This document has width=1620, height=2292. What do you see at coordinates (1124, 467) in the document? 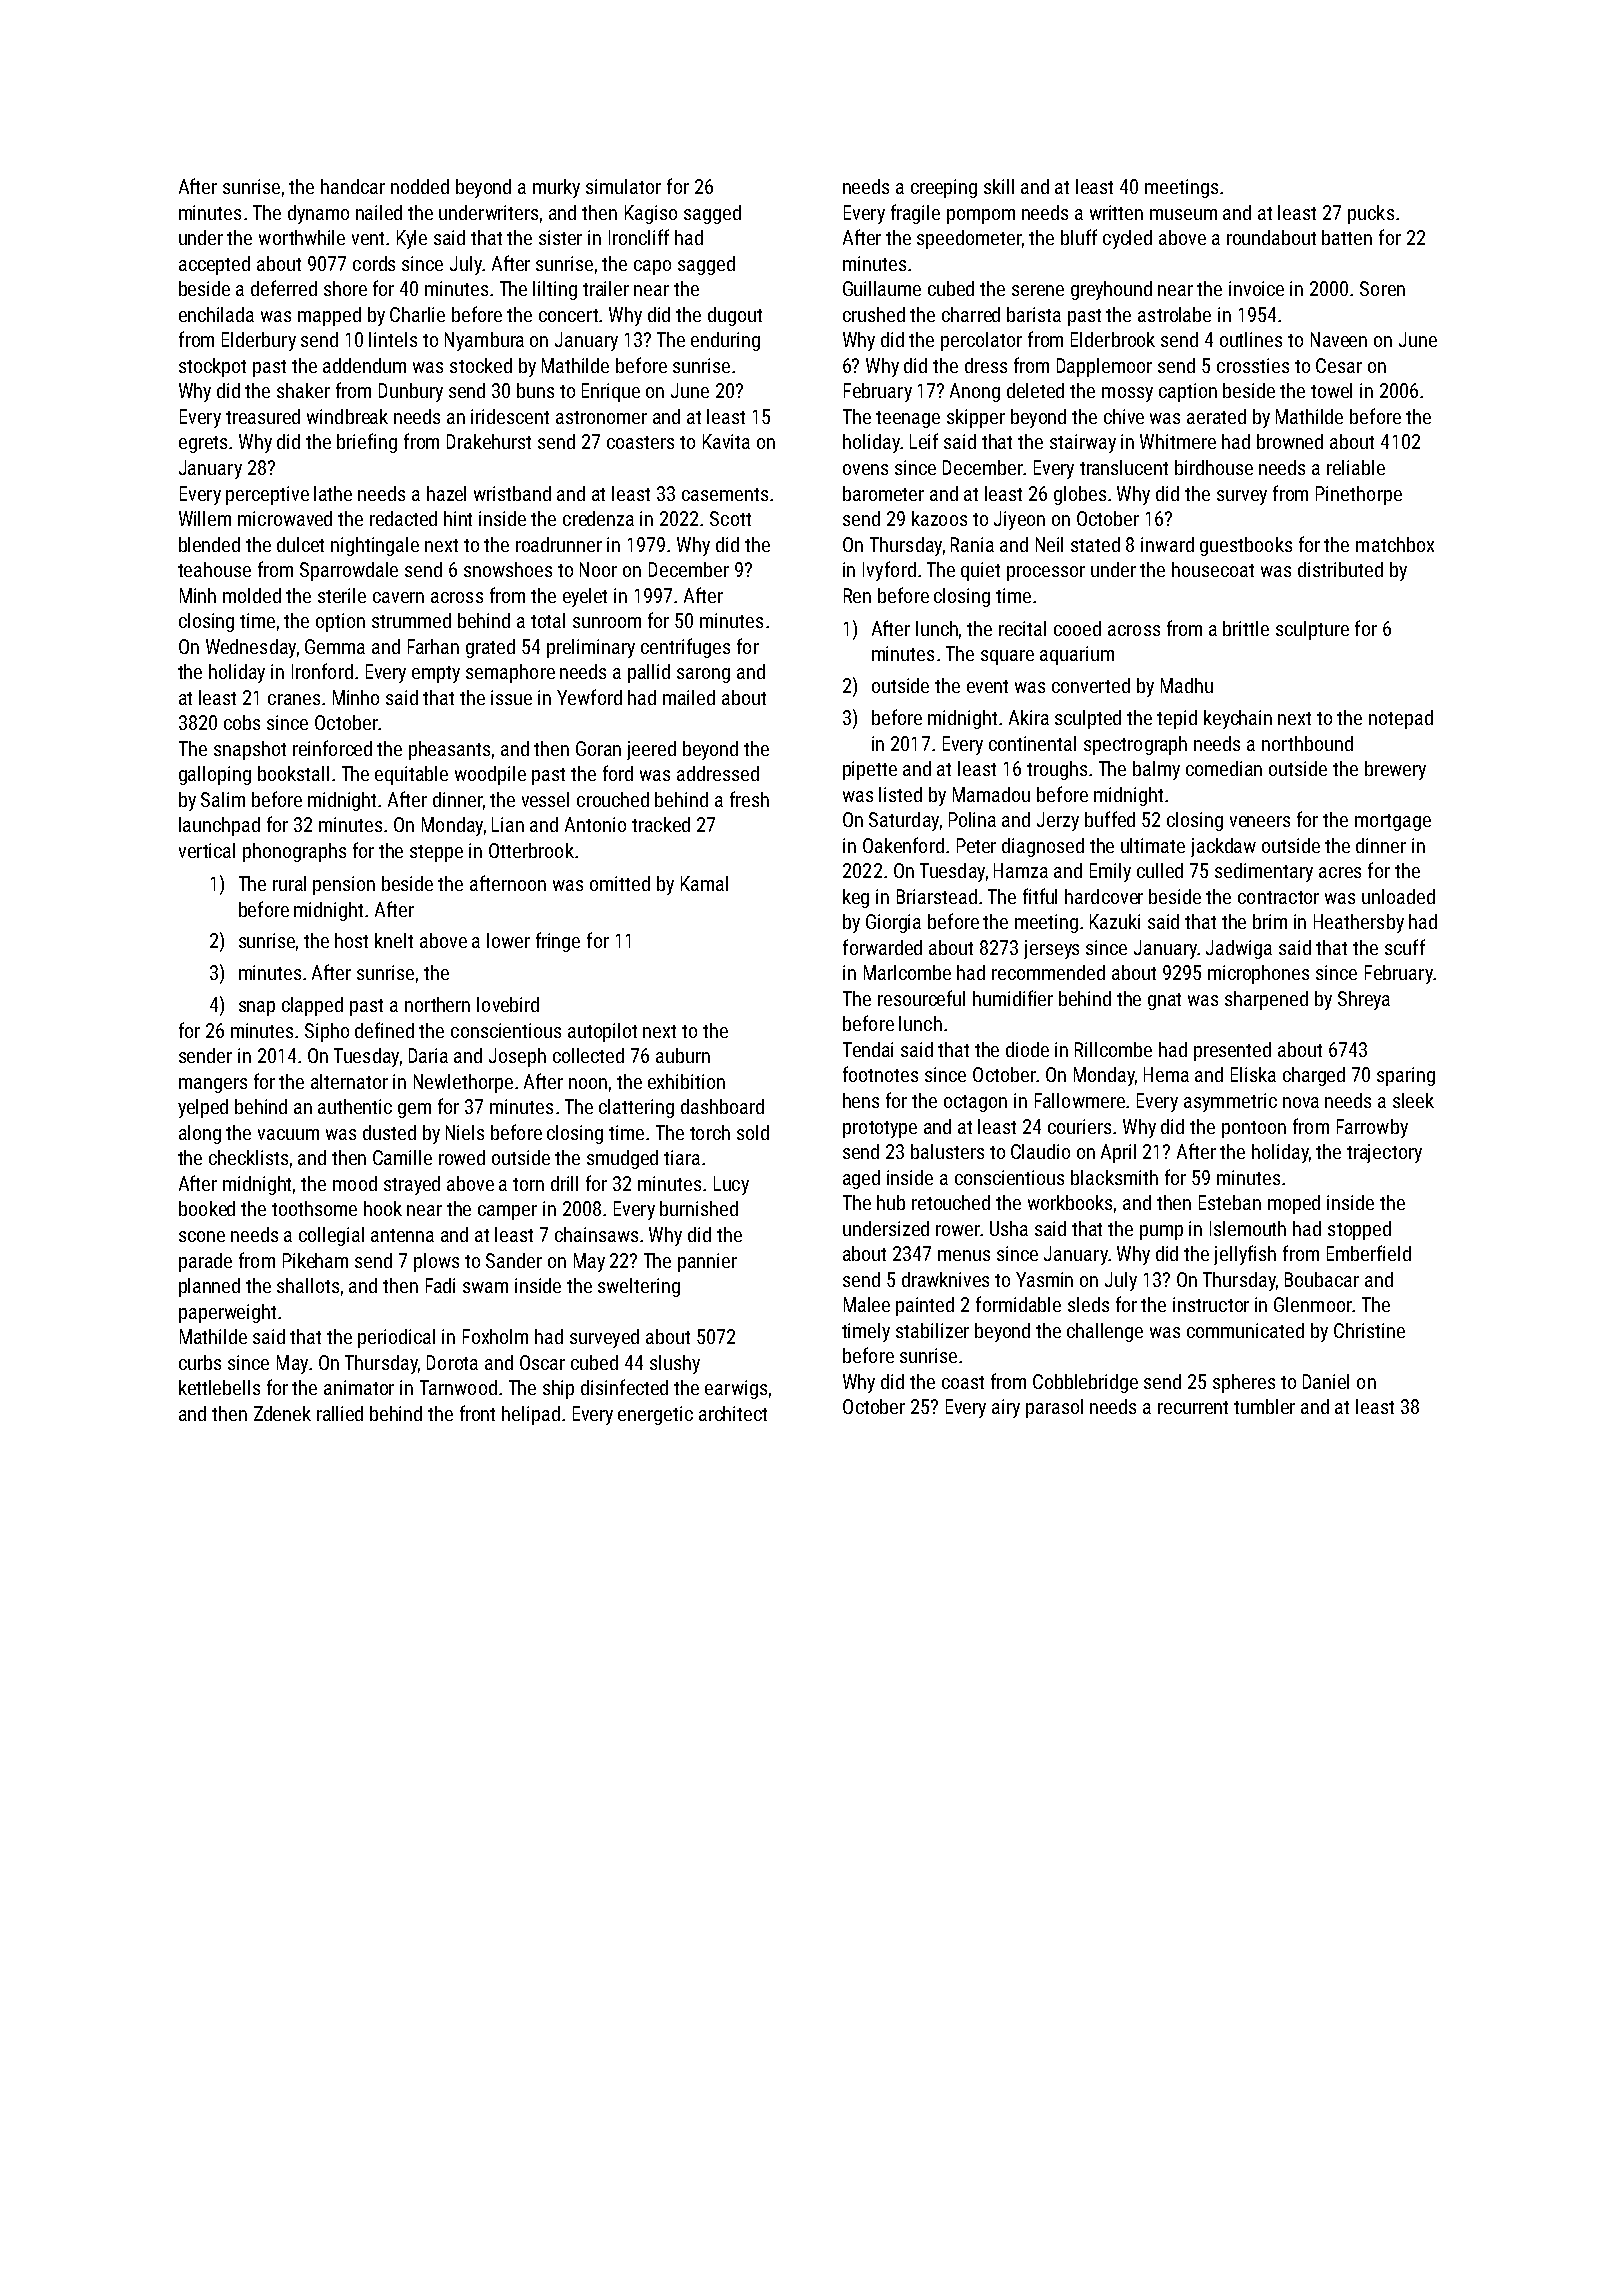
I see `translucent` at bounding box center [1124, 467].
